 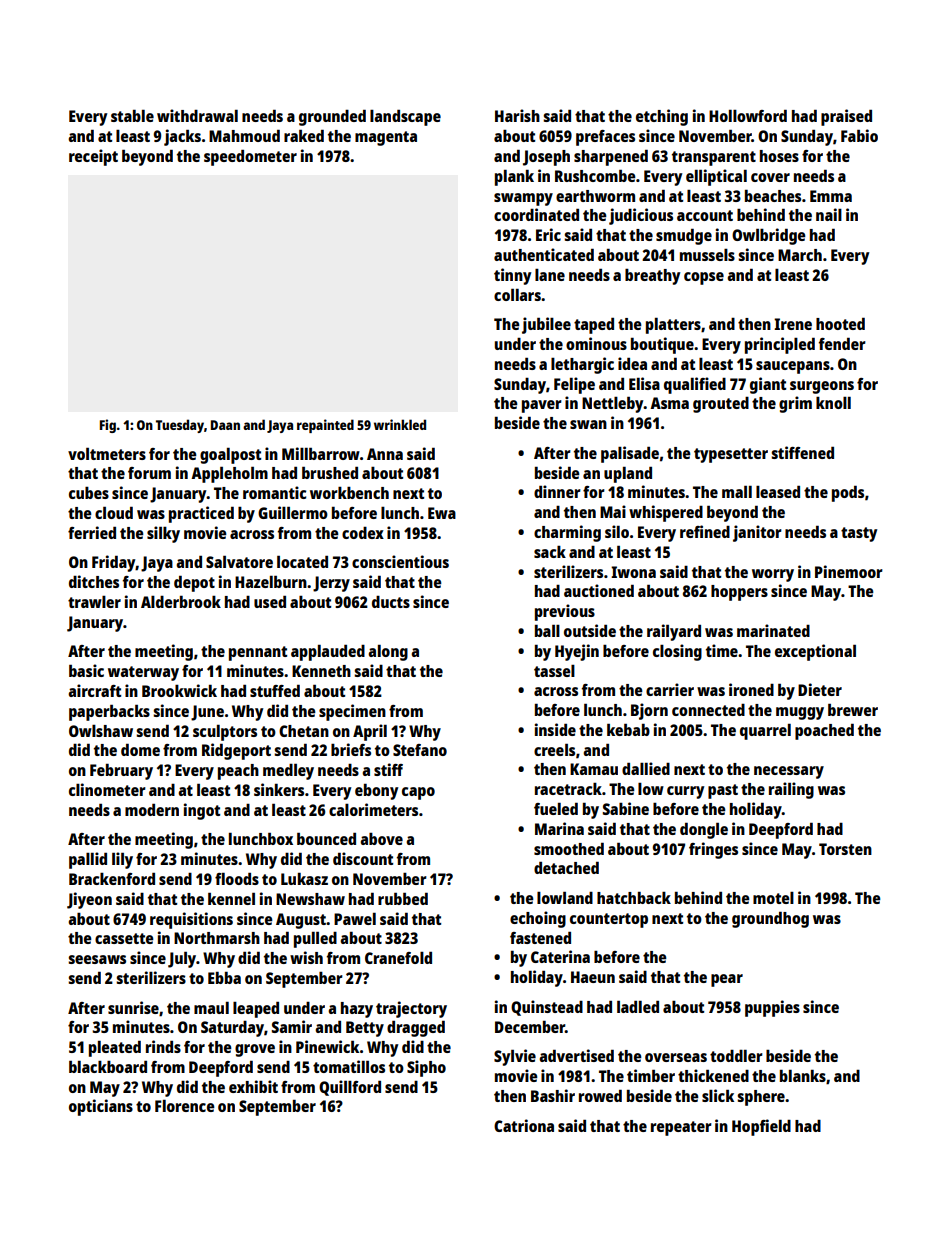 I want to click on receipt, so click(x=93, y=157).
